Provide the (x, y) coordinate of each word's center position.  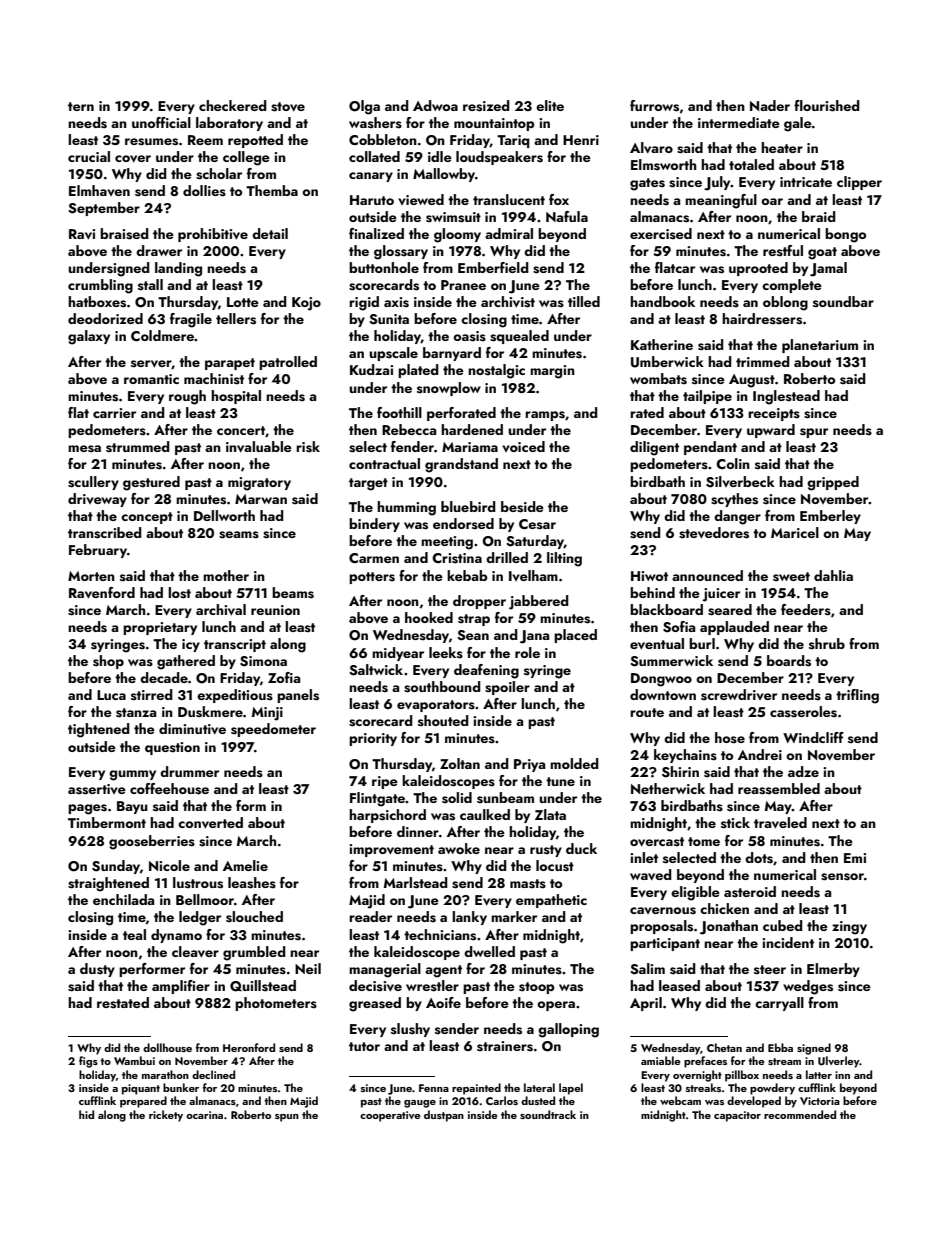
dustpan (444, 1116)
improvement (391, 850)
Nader (770, 105)
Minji (267, 714)
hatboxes (97, 302)
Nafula (567, 216)
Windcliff (813, 737)
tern (81, 106)
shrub (827, 644)
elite (550, 105)
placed (575, 636)
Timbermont (107, 822)
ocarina (204, 1115)
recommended (800, 1114)
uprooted (758, 269)
